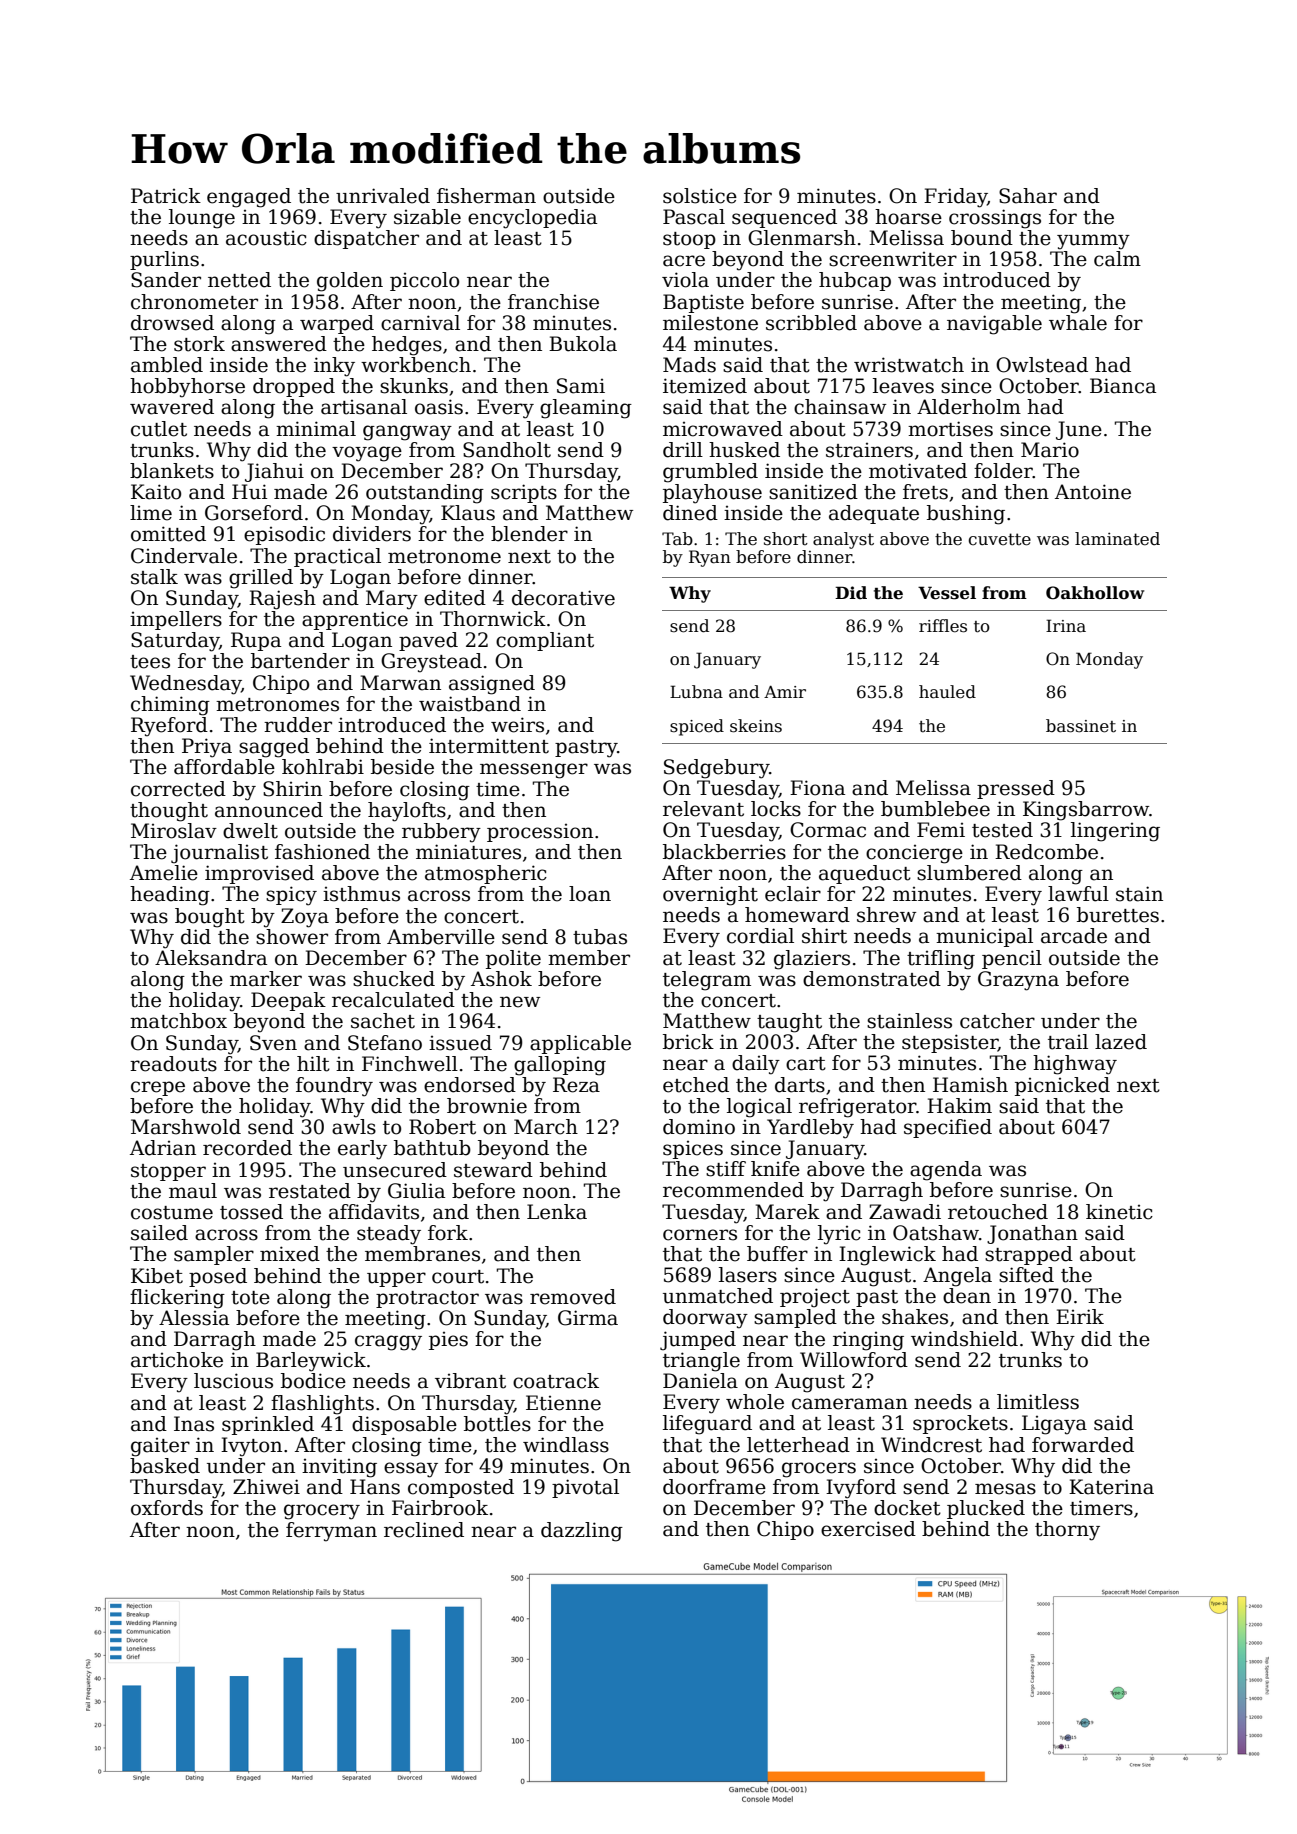  I want to click on sifted, so click(1026, 1275).
